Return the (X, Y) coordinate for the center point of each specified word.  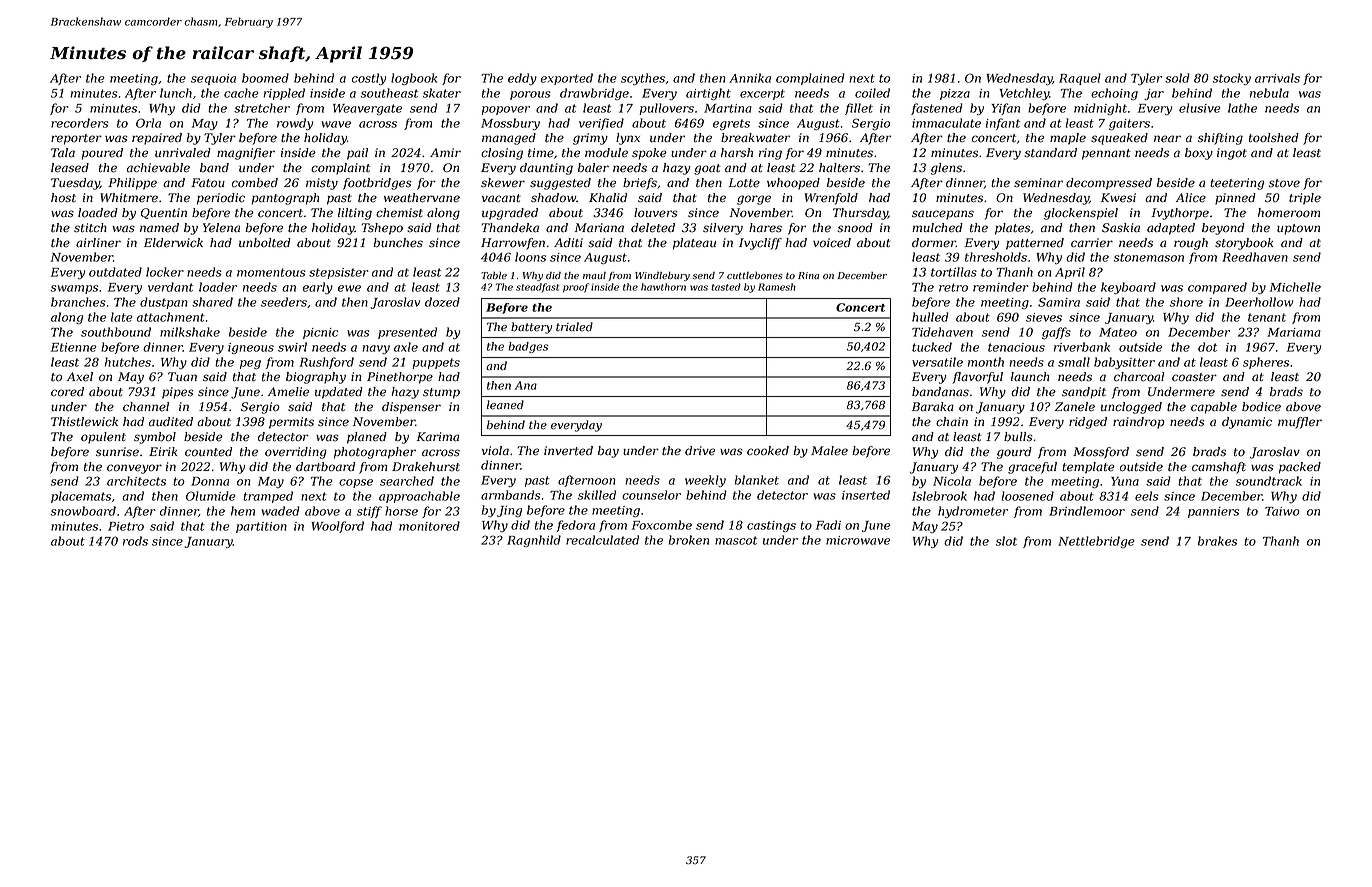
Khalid (608, 198)
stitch (90, 228)
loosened (1027, 496)
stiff (369, 512)
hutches (128, 362)
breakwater (755, 138)
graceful (1032, 468)
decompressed (1109, 184)
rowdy (295, 124)
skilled (597, 495)
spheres (1266, 363)
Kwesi (1118, 198)
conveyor (134, 469)
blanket (757, 480)
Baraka (933, 407)
